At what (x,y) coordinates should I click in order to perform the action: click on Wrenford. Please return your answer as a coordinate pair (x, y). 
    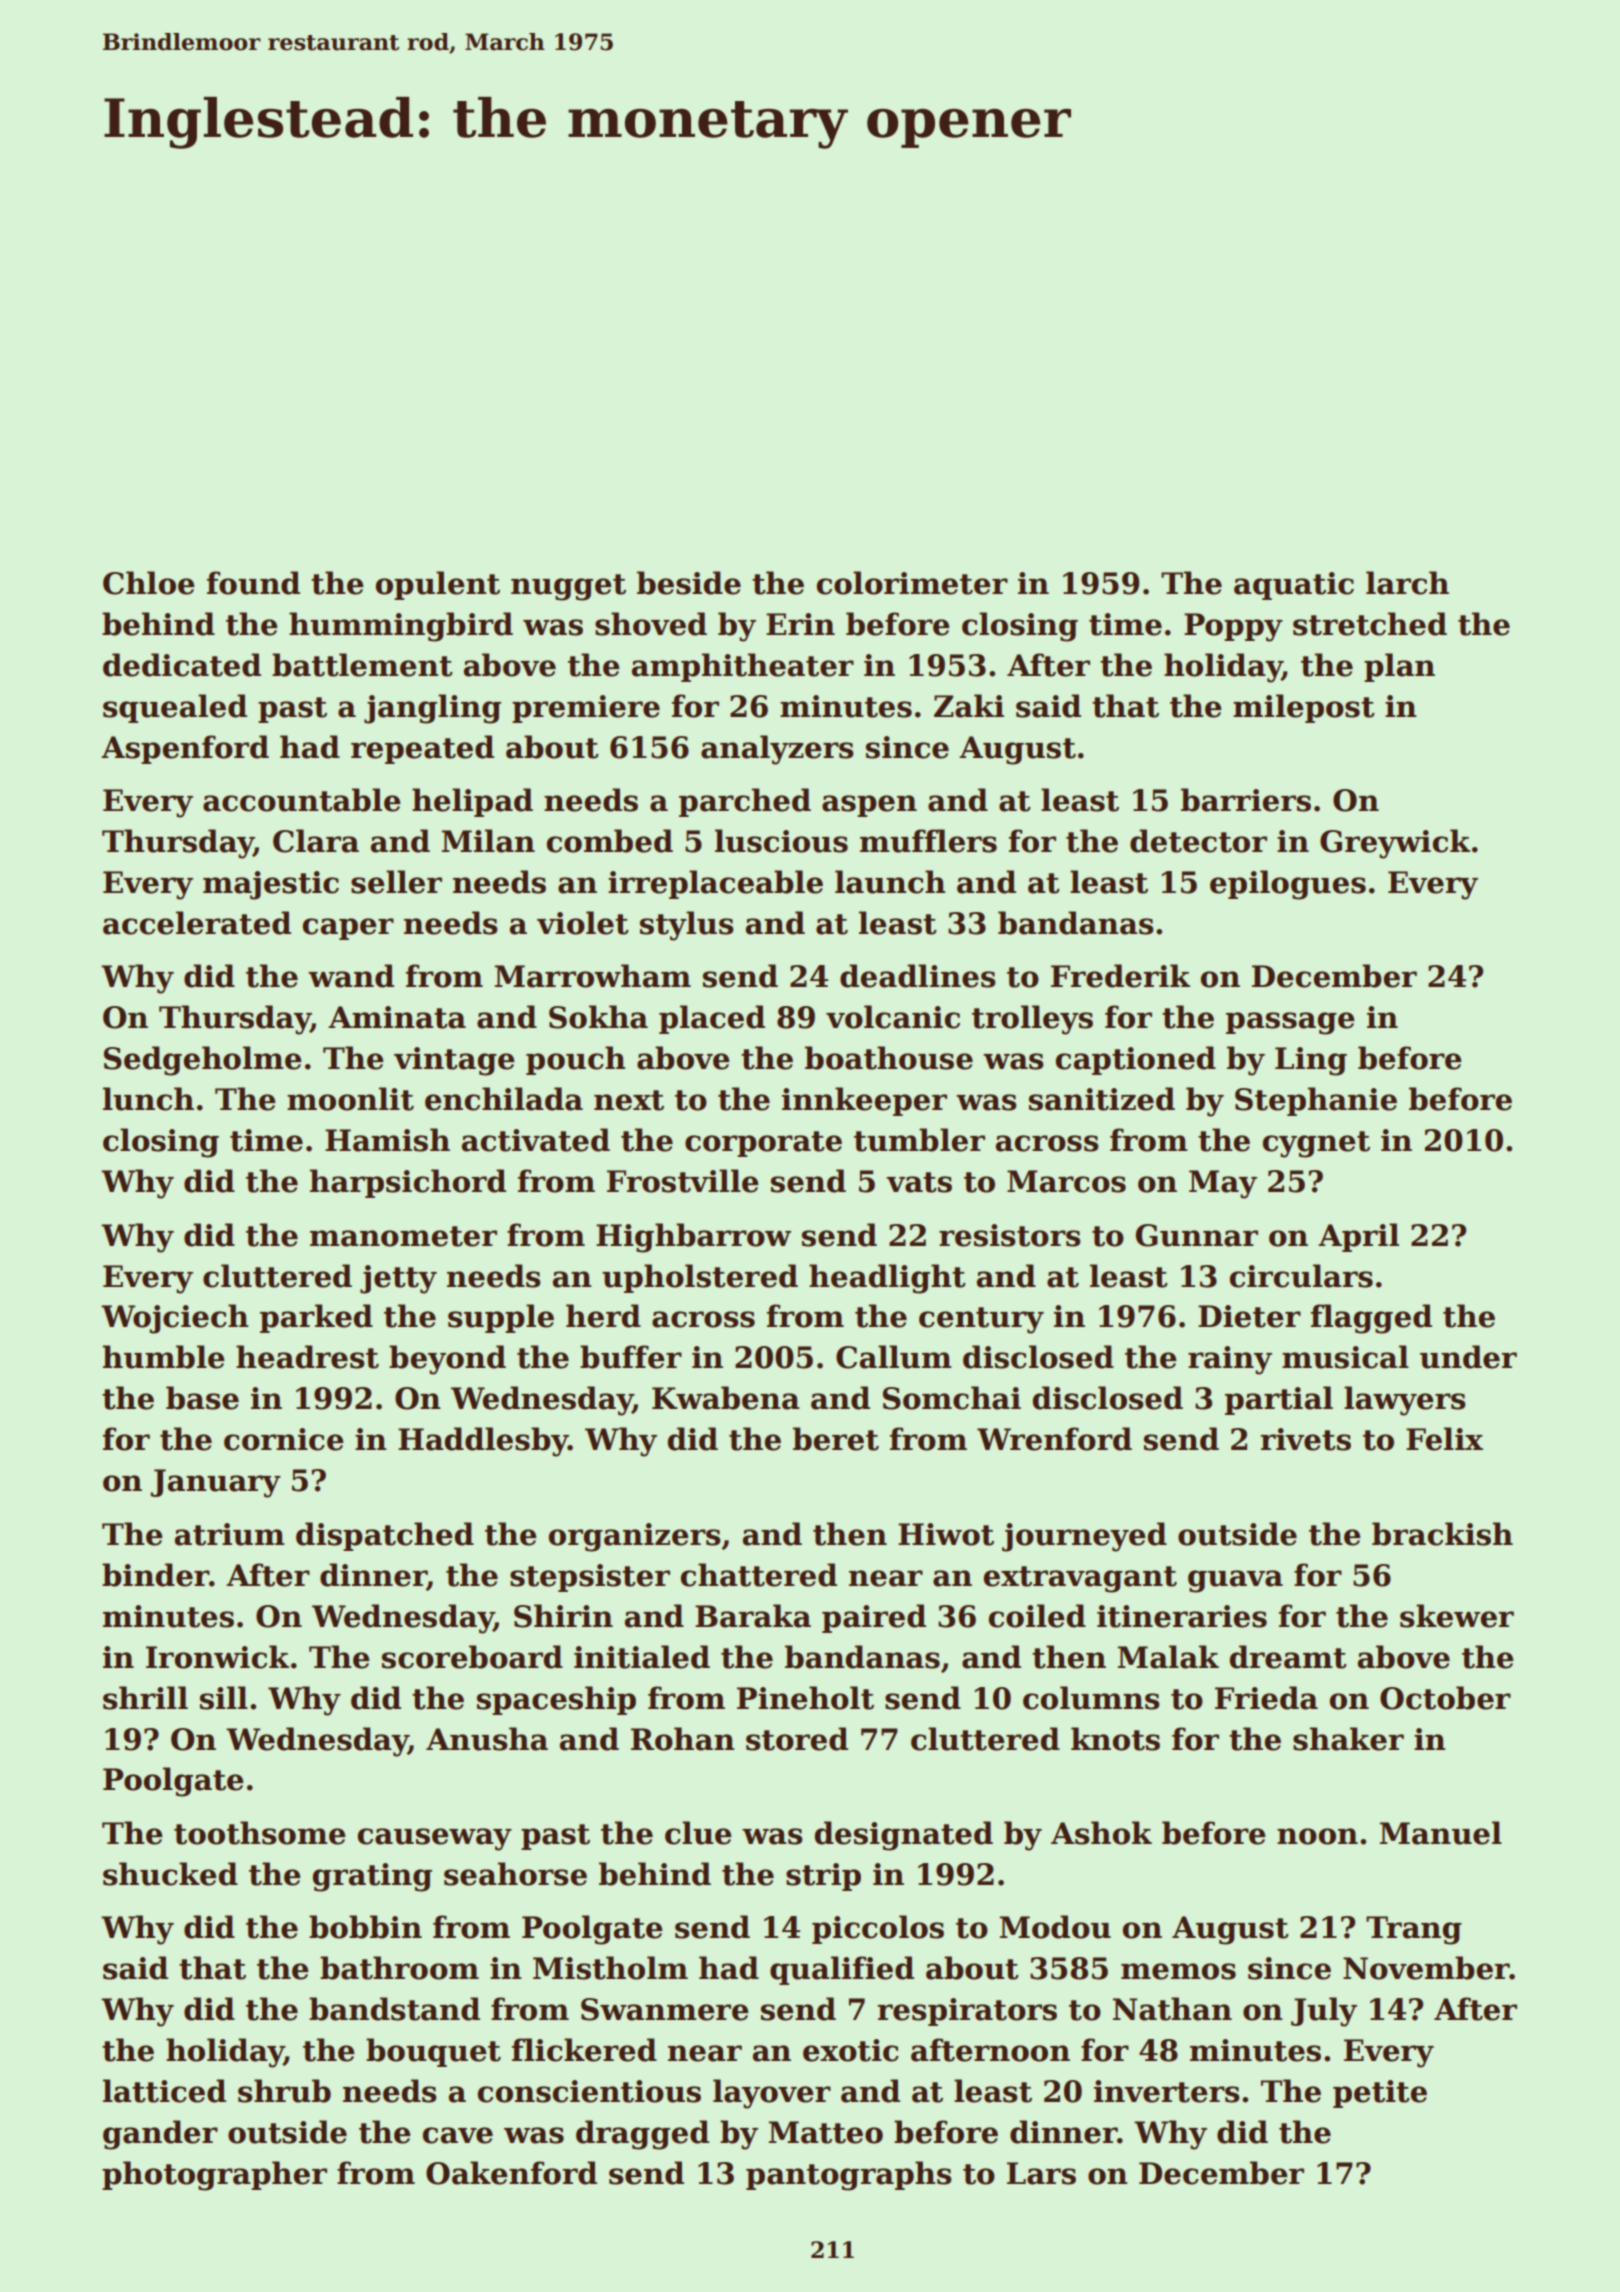
    Looking at the image, I should click on (1054, 1439).
